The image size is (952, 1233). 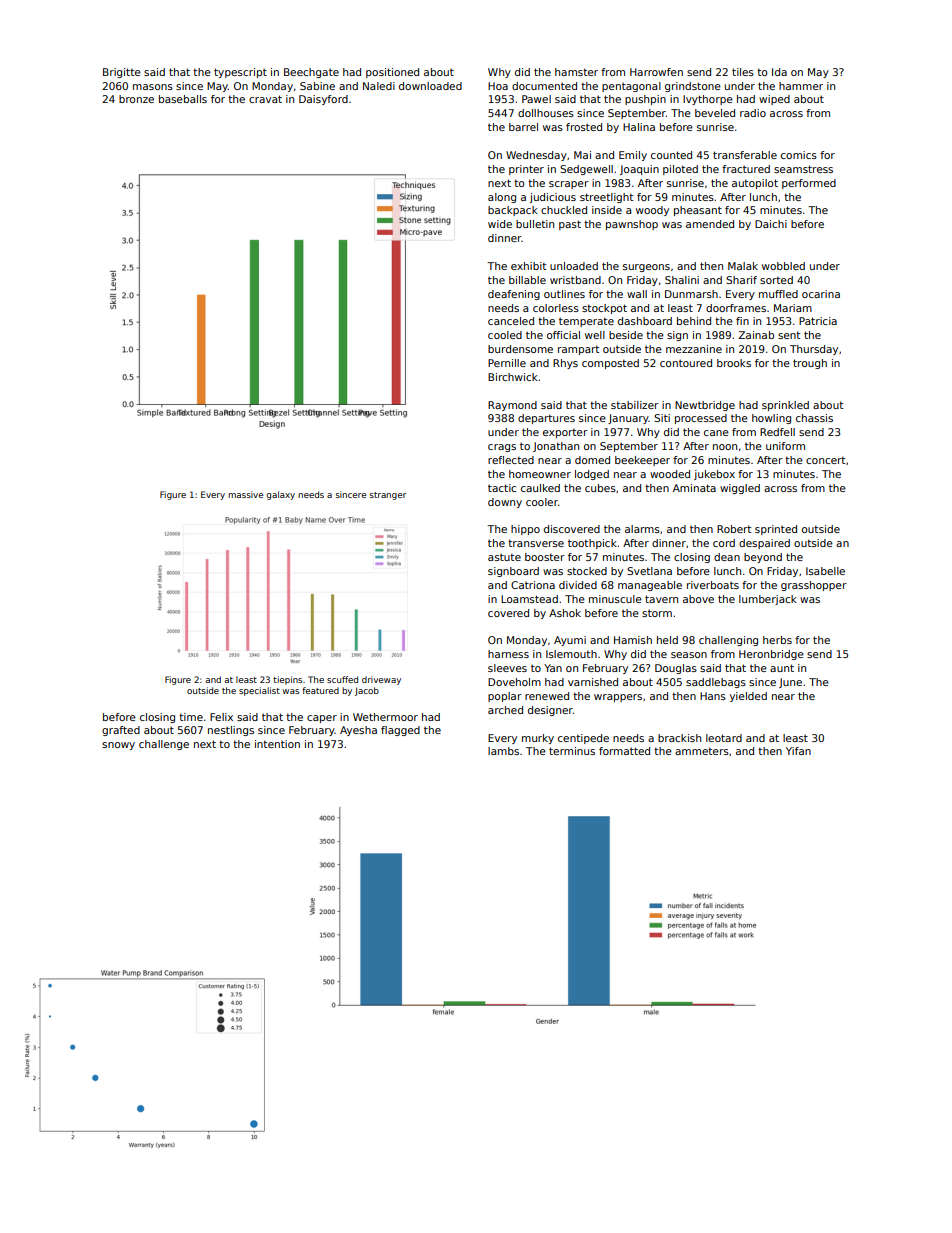 What do you see at coordinates (388, 496) in the page?
I see `stranger` at bounding box center [388, 496].
